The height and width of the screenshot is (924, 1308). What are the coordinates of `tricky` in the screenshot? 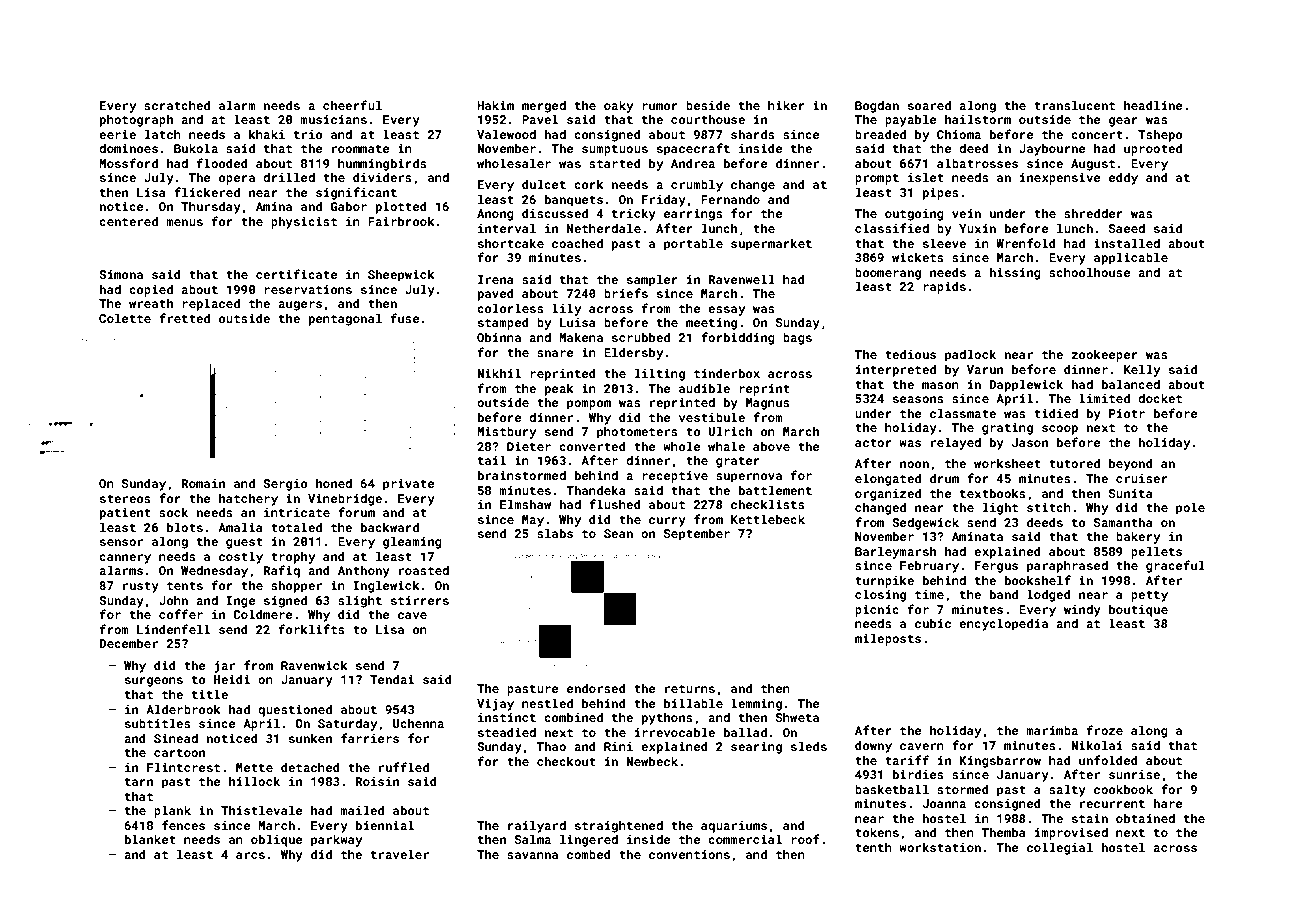 It's located at (634, 214).
